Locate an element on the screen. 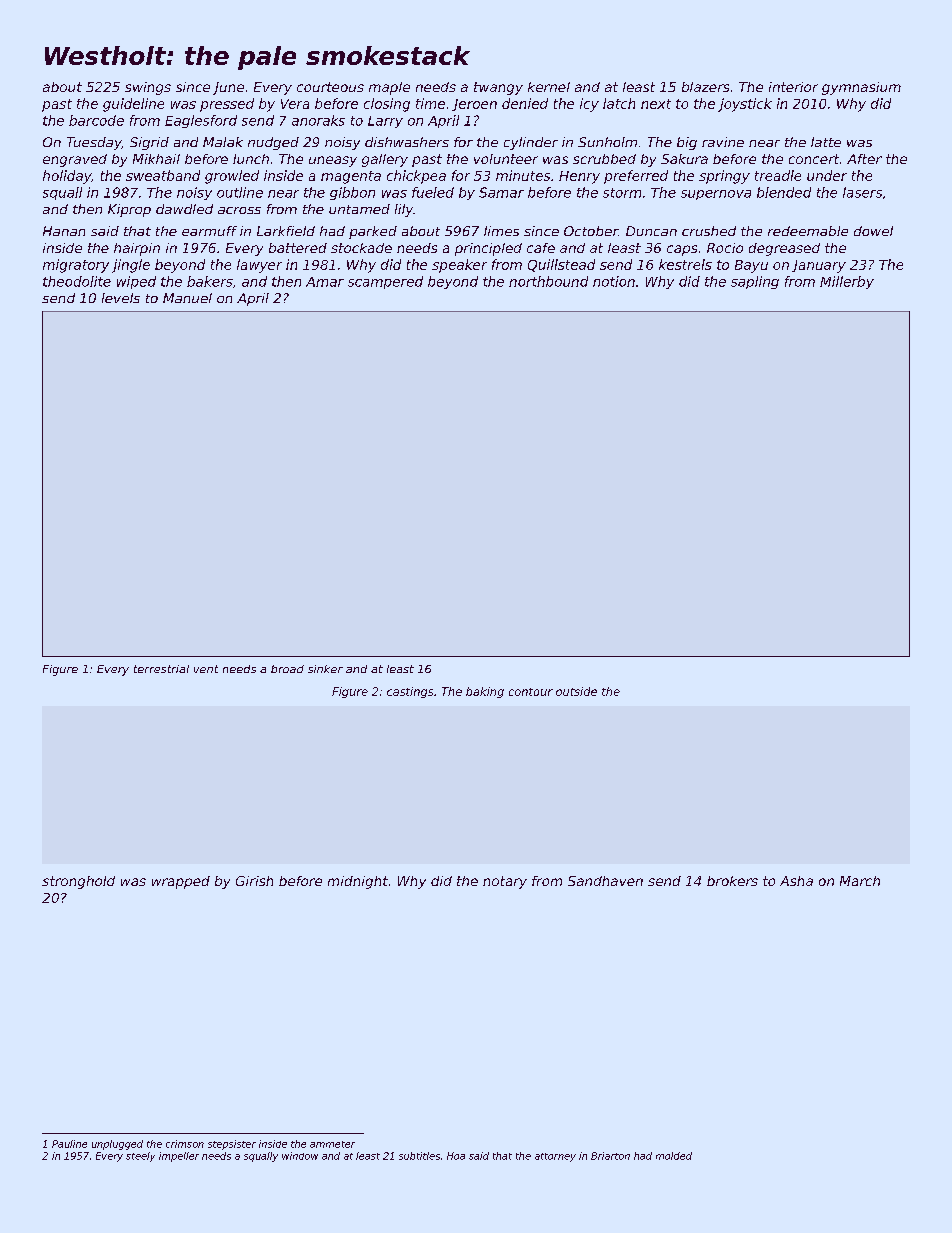  Henry is located at coordinates (579, 177).
